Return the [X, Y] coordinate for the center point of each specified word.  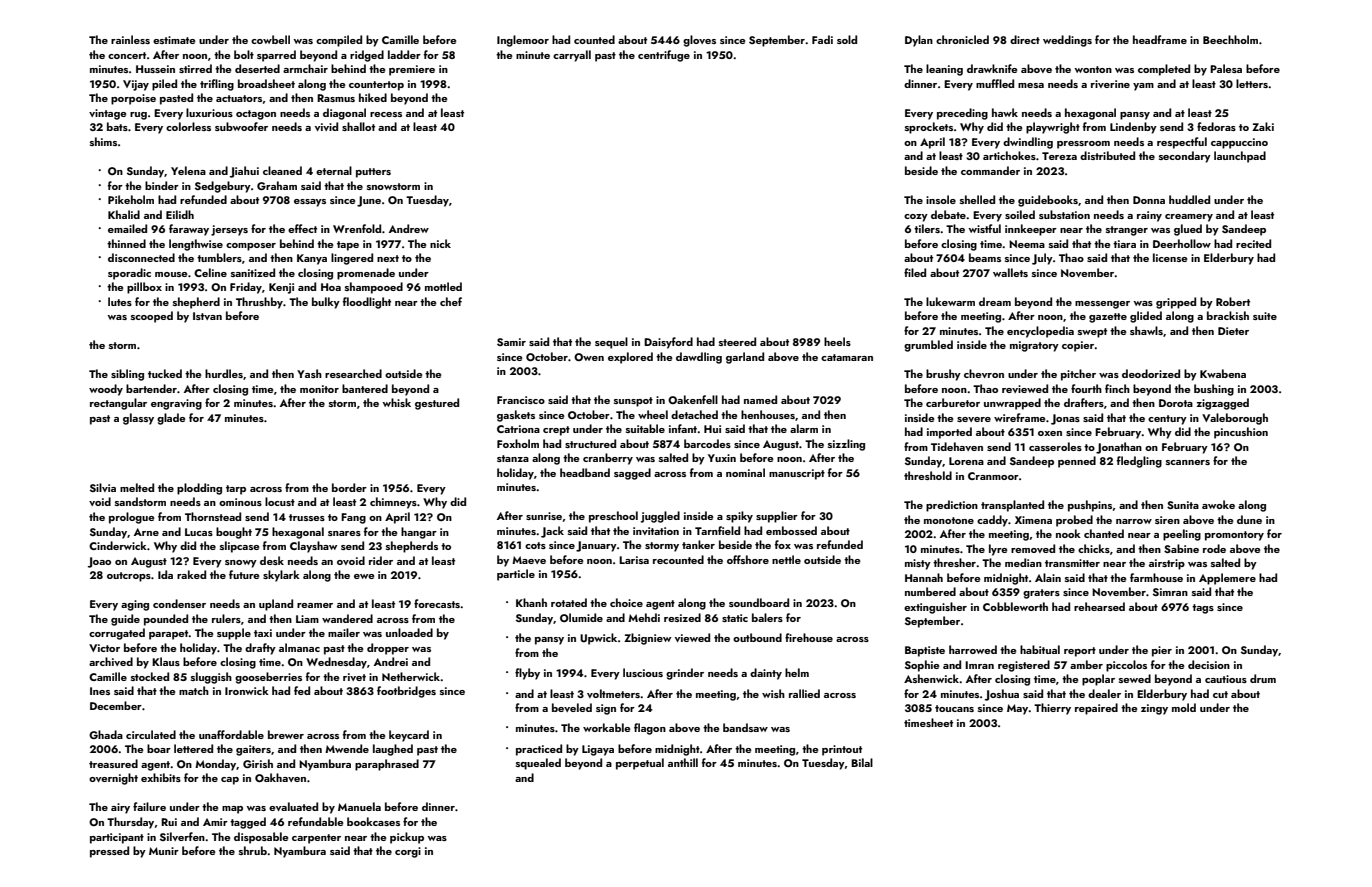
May [1018, 709]
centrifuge [664, 56]
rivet [354, 677]
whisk [396, 402]
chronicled [962, 39]
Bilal [862, 762]
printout [842, 750]
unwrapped [1012, 404]
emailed [127, 228]
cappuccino [1239, 143]
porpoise [133, 99]
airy [120, 808]
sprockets [929, 128]
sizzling [846, 445]
